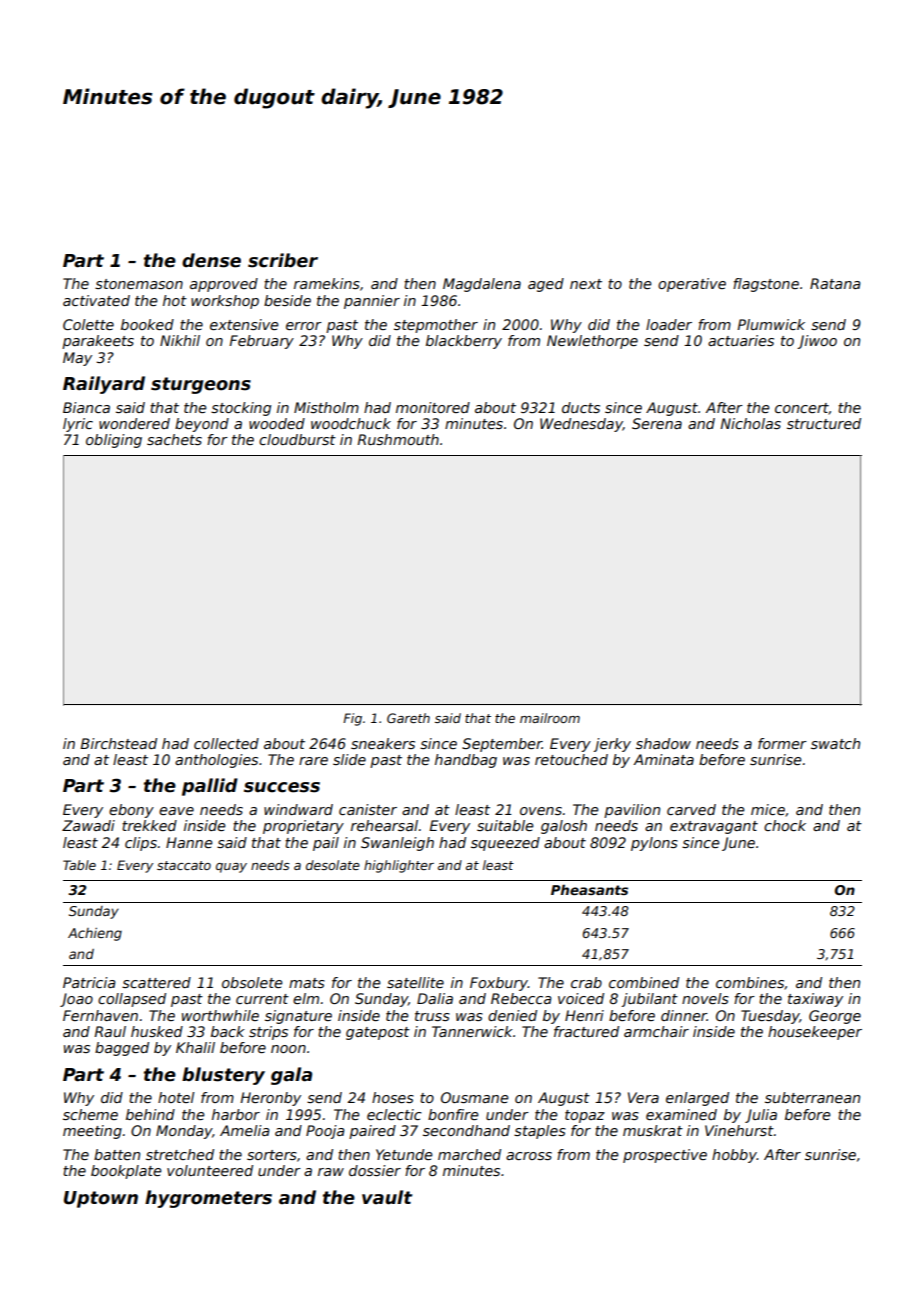 The height and width of the screenshot is (1308, 924). What do you see at coordinates (375, 1170) in the screenshot?
I see `dossier` at bounding box center [375, 1170].
